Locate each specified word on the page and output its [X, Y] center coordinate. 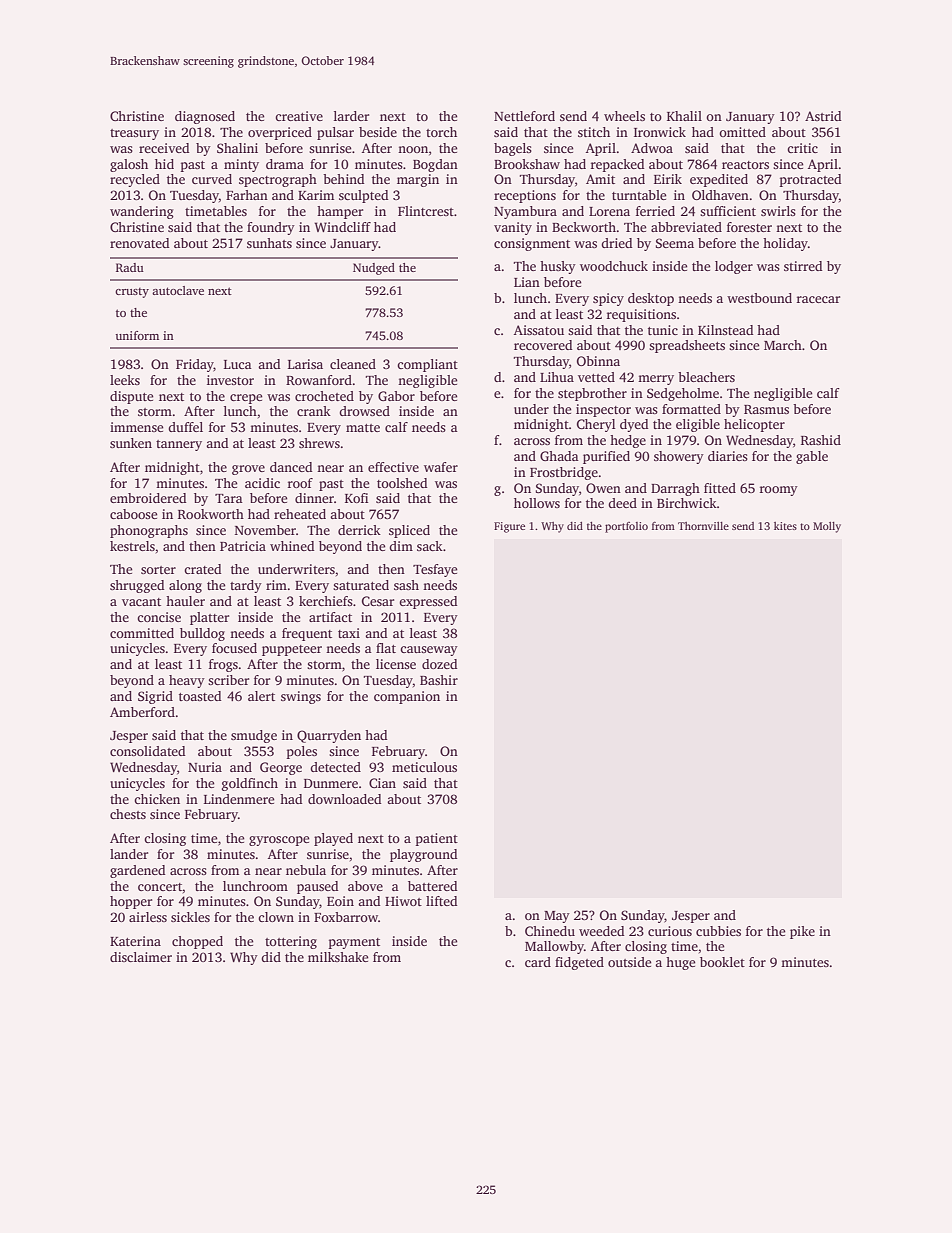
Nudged [374, 269]
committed [142, 633]
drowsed [364, 411]
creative [299, 116]
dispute [132, 397]
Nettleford [524, 116]
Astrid [823, 116]
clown [276, 917]
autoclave [178, 290]
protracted [810, 180]
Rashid [821, 440]
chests [128, 814]
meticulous [424, 767]
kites [785, 526]
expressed [428, 602]
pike [802, 932]
